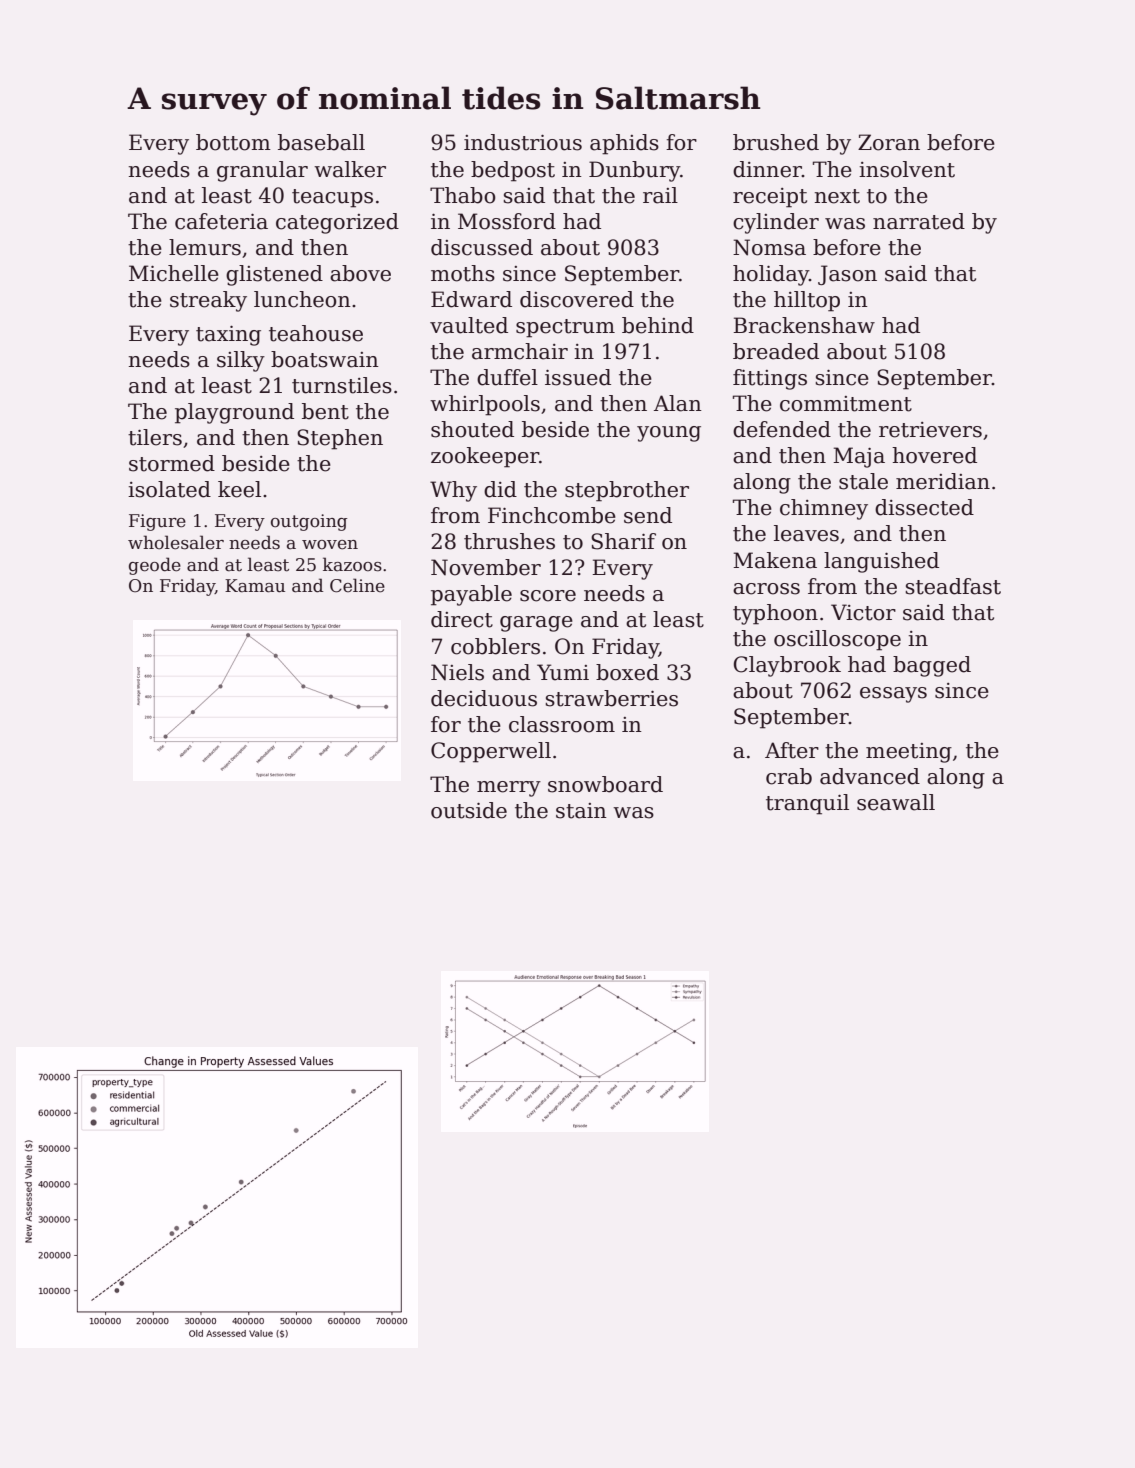  Describe the element at coordinates (469, 810) in the image. I see `outside` at that location.
